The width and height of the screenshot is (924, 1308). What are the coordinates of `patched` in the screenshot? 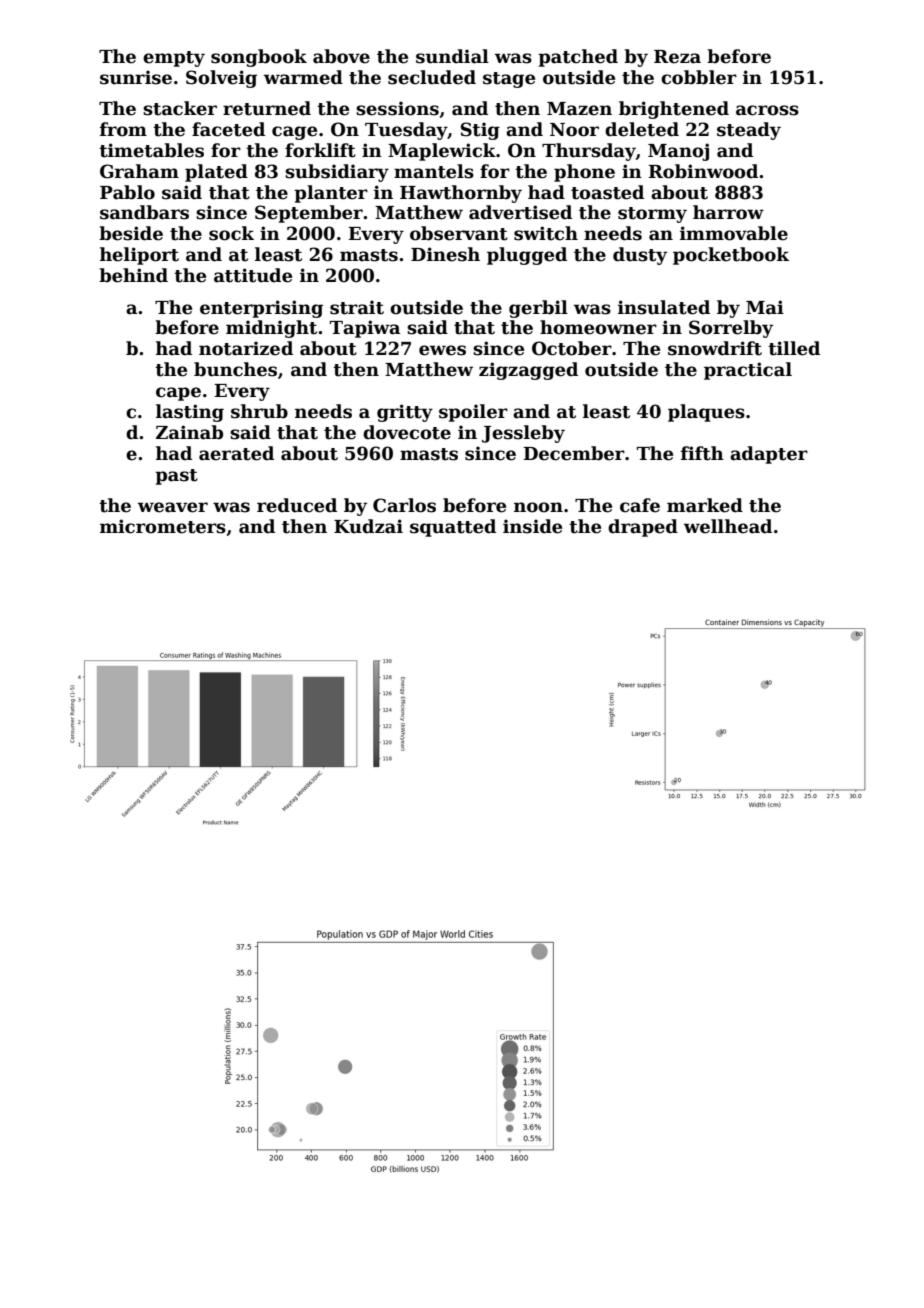 It's located at (578, 58).
